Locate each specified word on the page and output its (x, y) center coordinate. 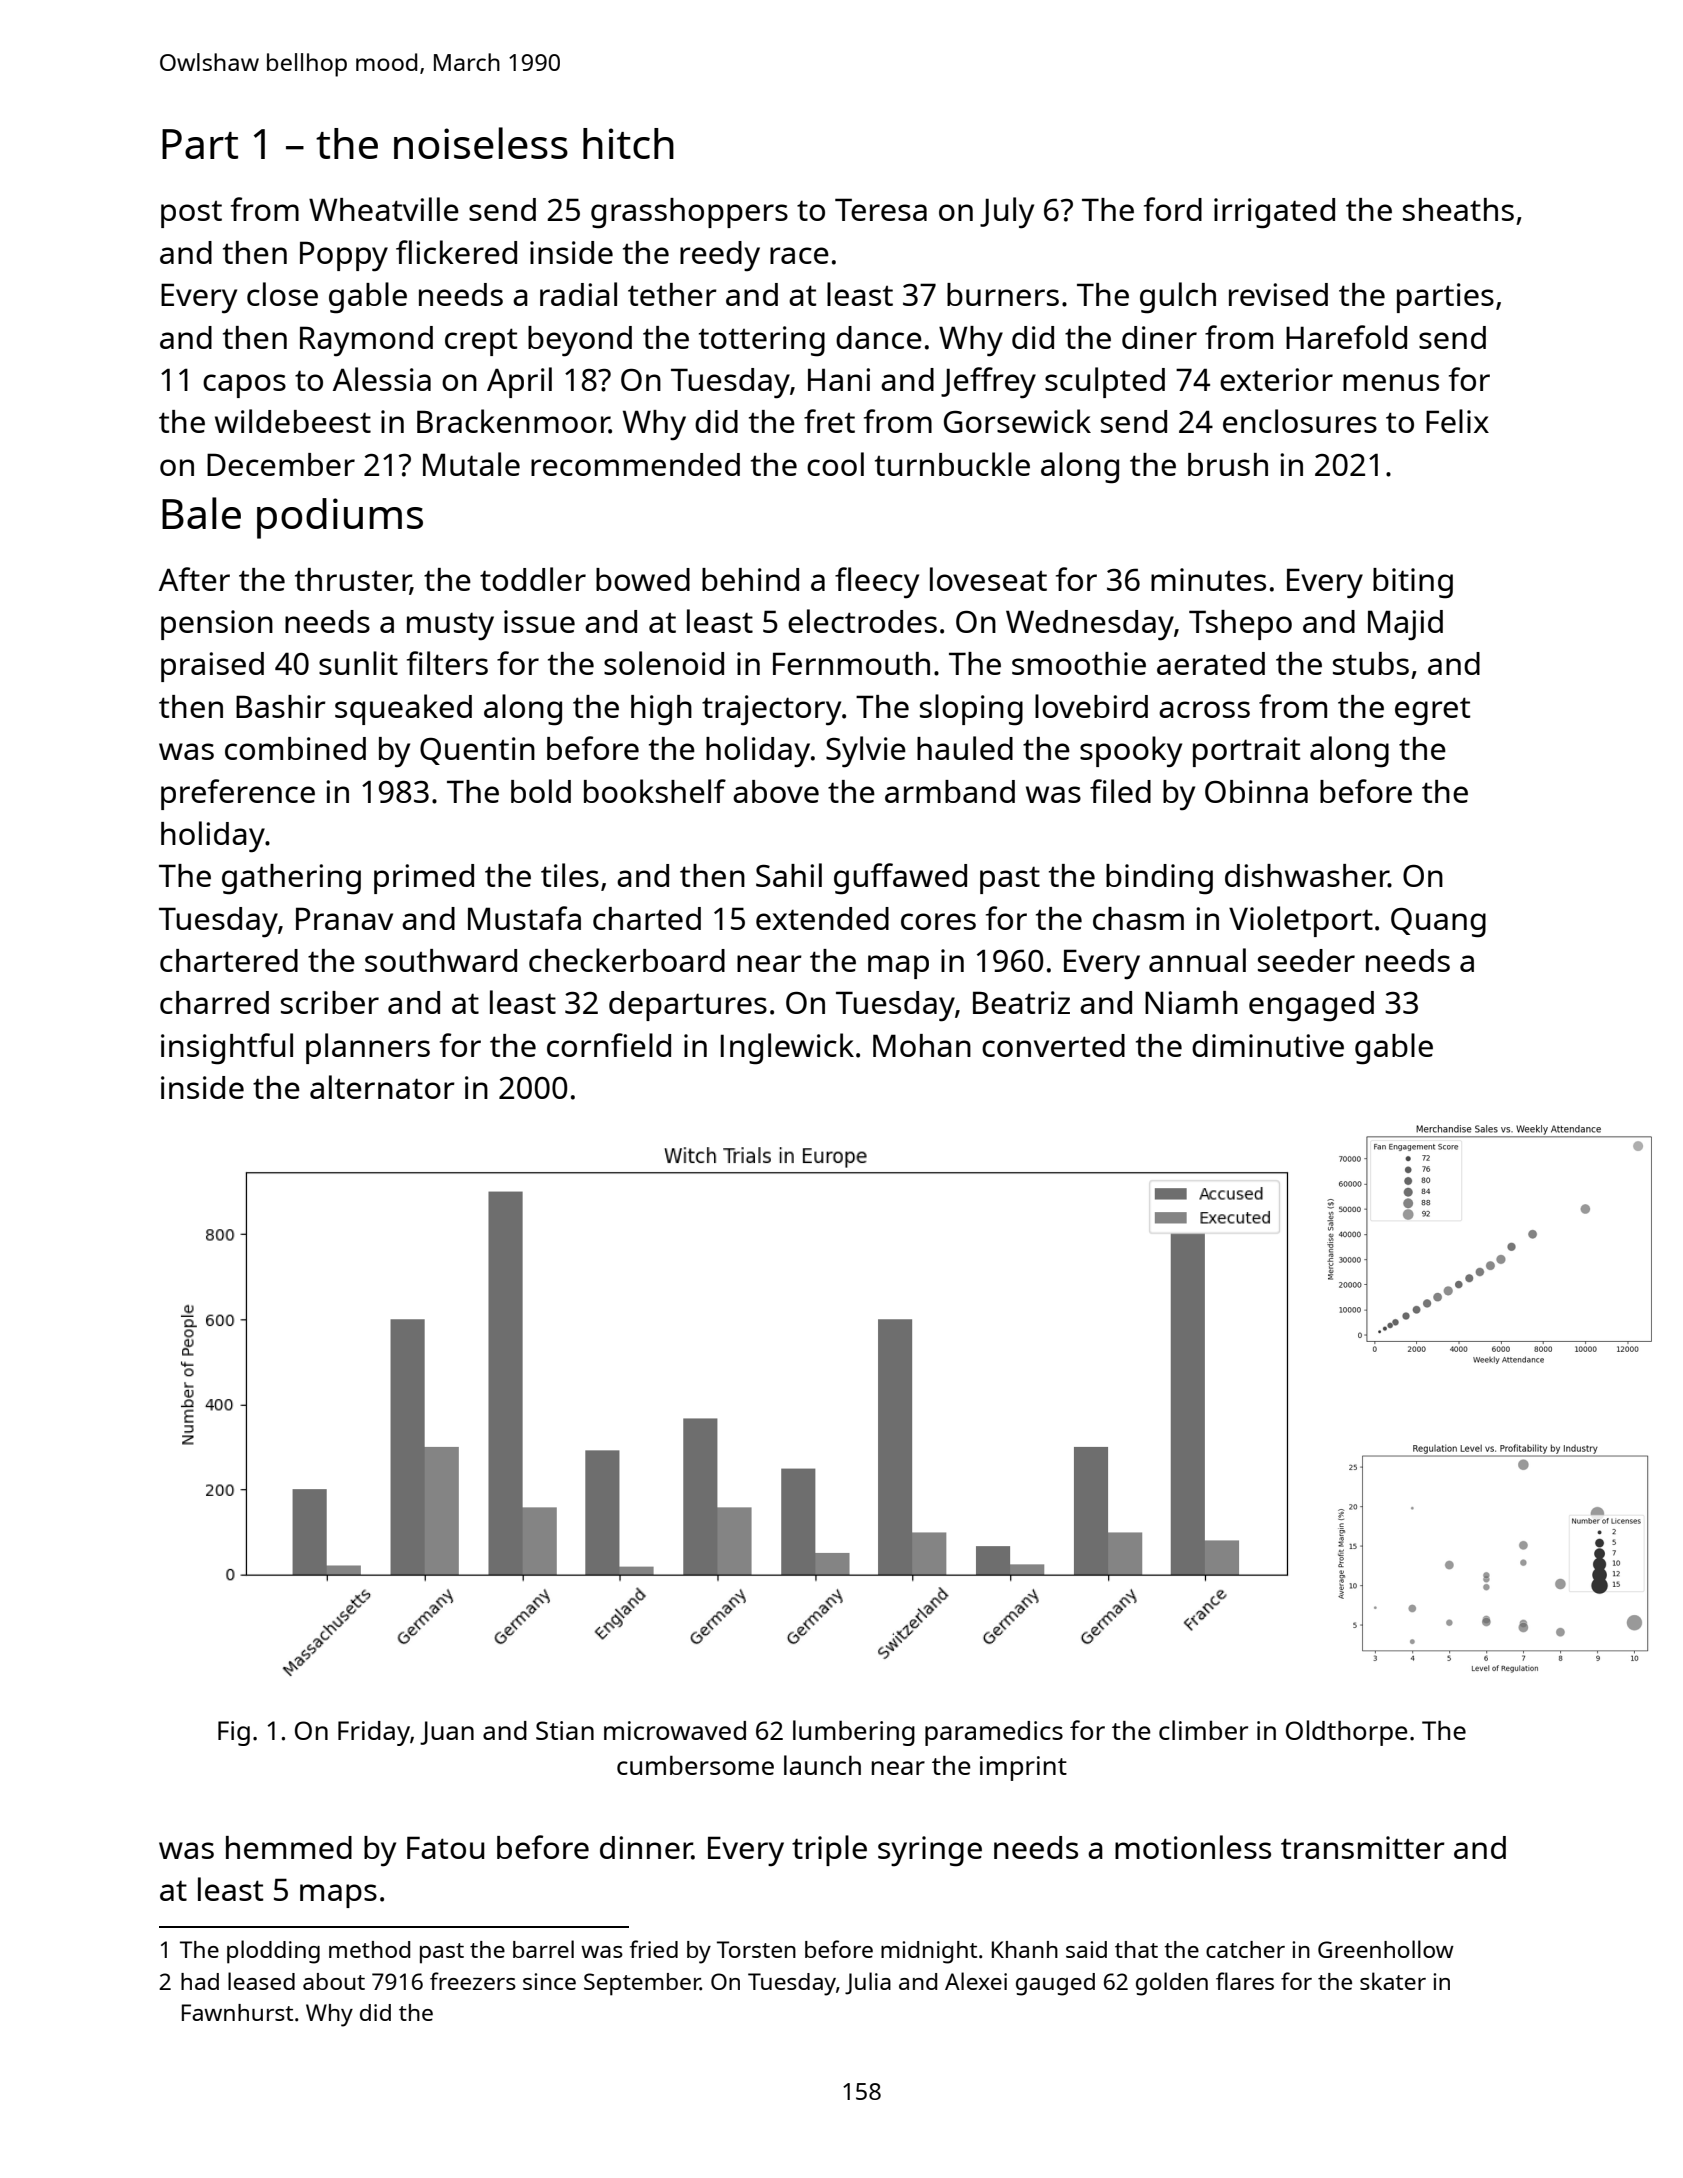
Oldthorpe (1347, 1733)
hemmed (289, 1847)
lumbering (854, 1733)
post (191, 214)
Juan (447, 1733)
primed (424, 879)
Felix (1457, 421)
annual (1197, 960)
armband (950, 791)
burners (1003, 294)
